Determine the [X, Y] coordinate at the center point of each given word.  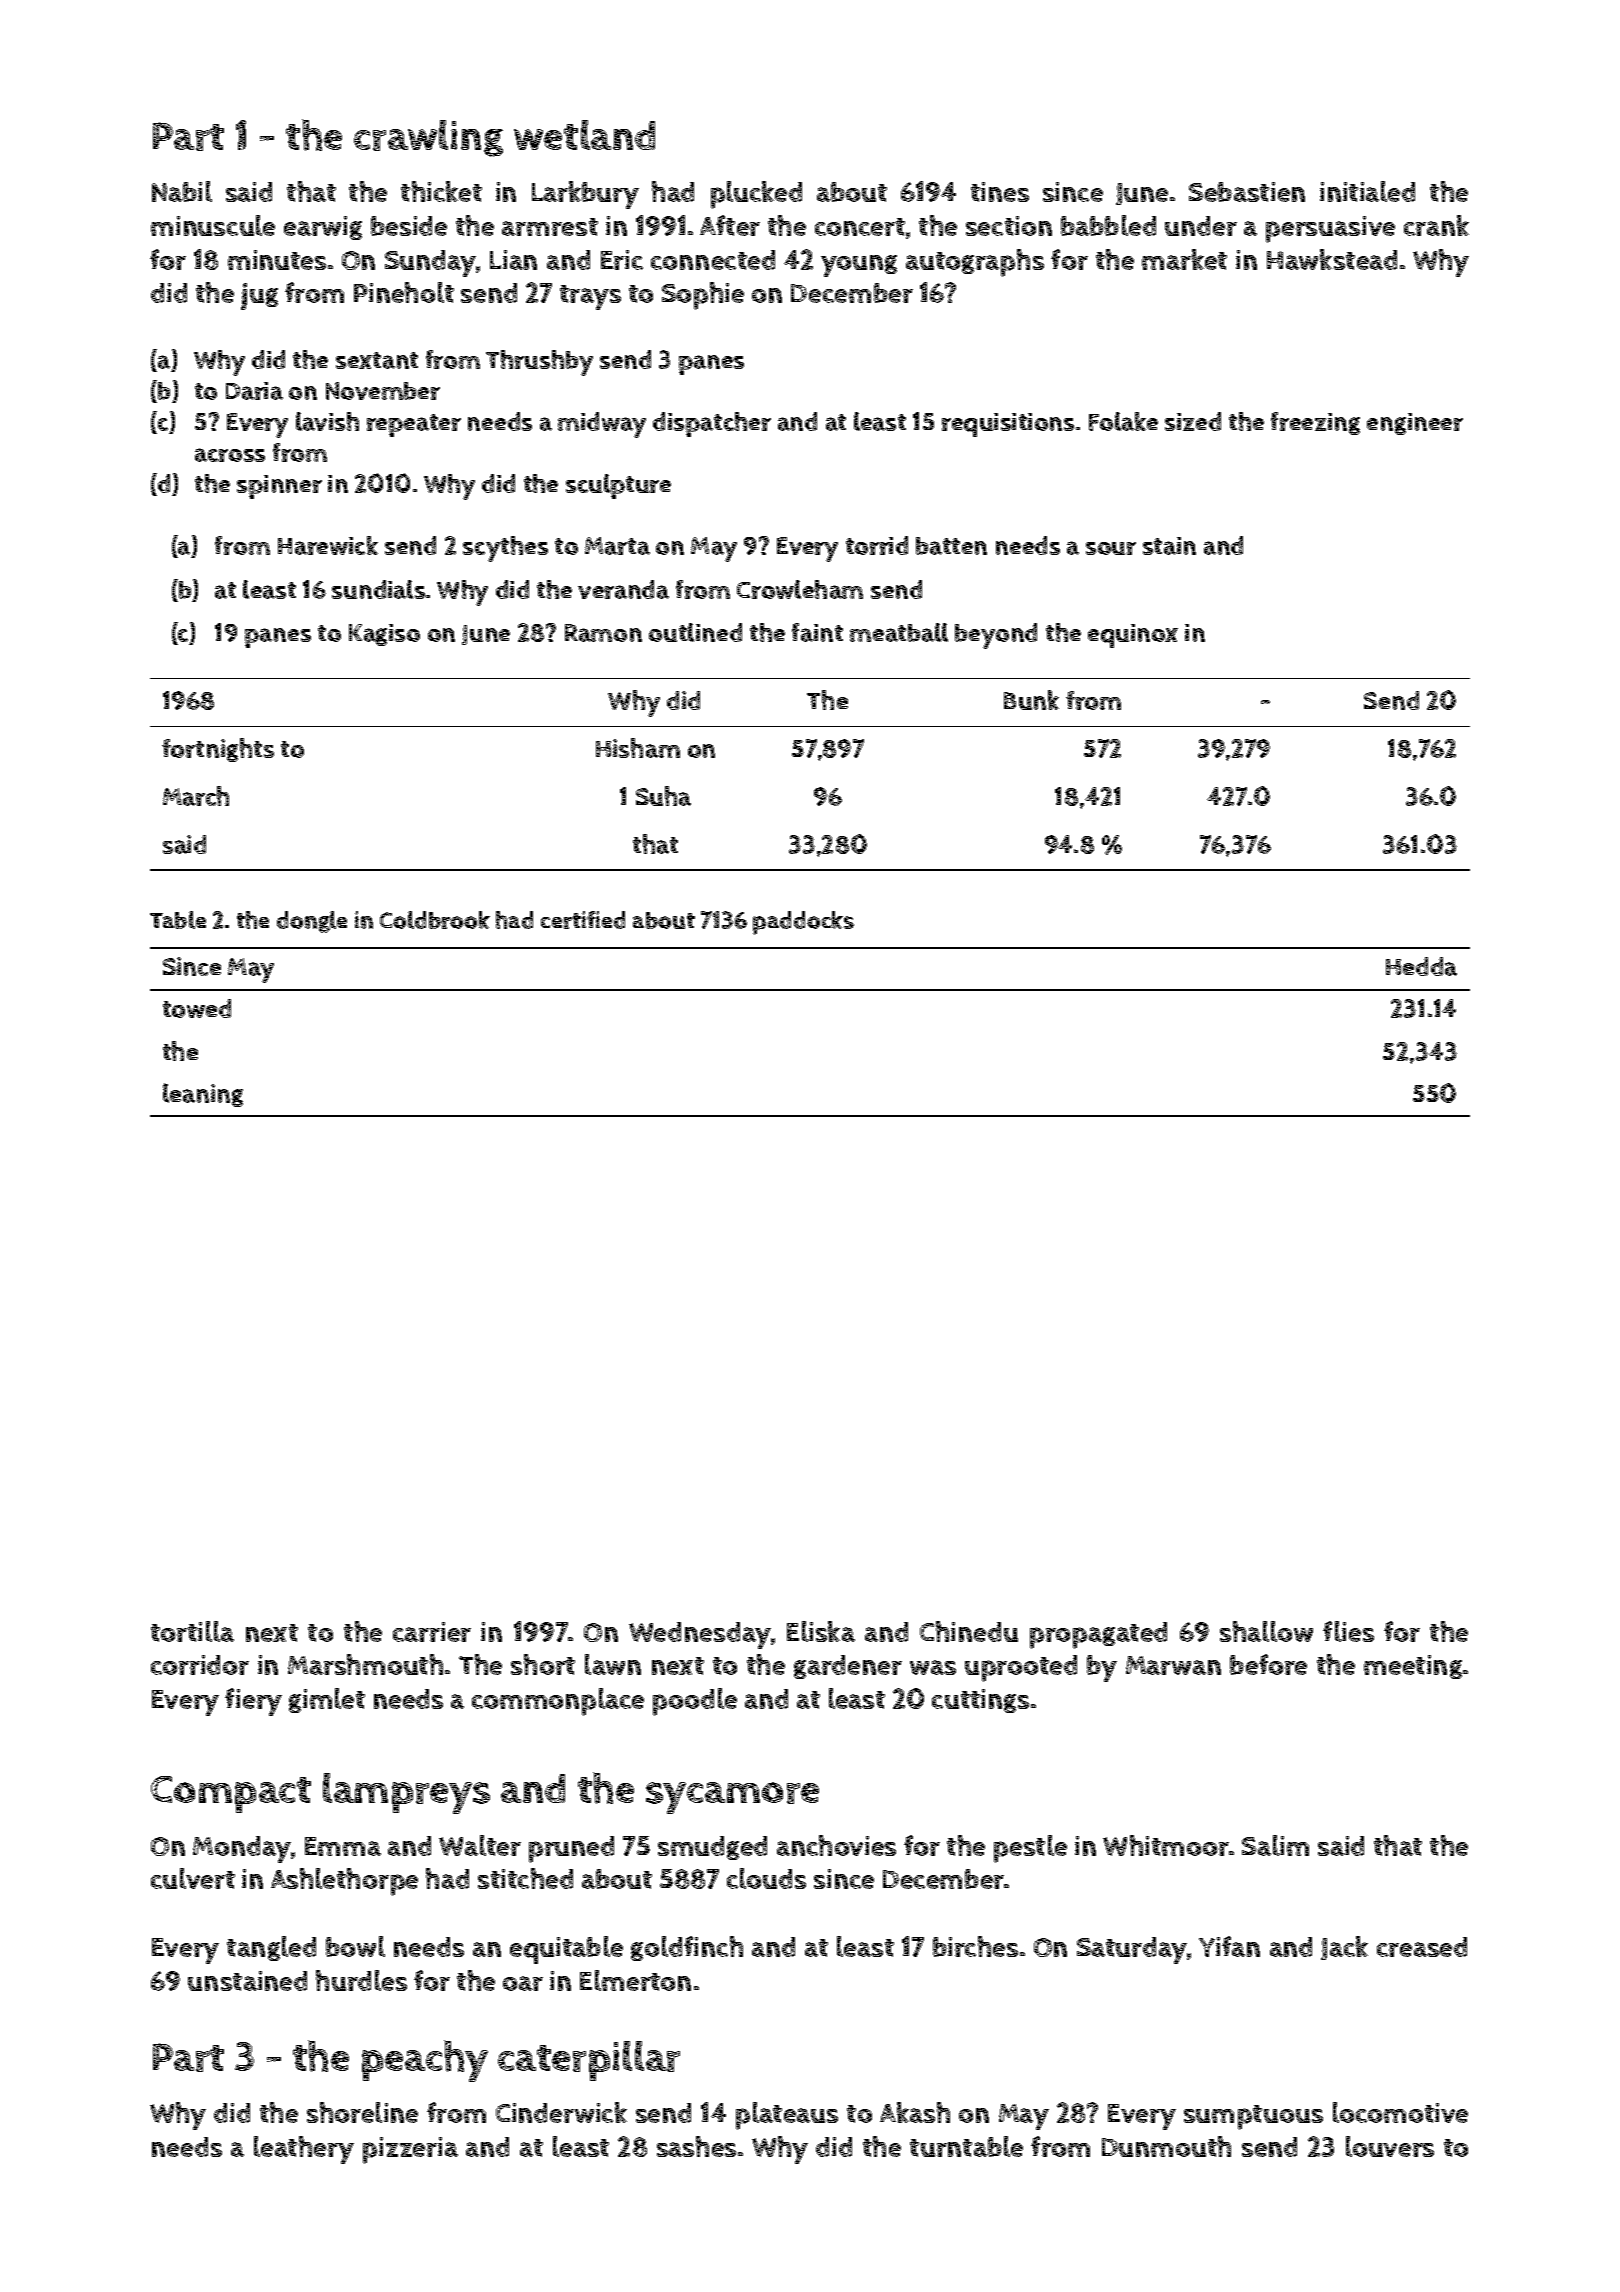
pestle [1030, 1849]
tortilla [192, 1631]
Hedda [1421, 966]
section [1009, 226]
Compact [231, 1794]
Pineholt [404, 292]
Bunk [1031, 700]
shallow [1266, 1631]
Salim [1275, 1845]
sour [1111, 548]
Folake [1123, 421]
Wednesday [700, 1635]
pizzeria [410, 2150]
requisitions [1008, 425]
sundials [378, 589]
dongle [312, 922]
